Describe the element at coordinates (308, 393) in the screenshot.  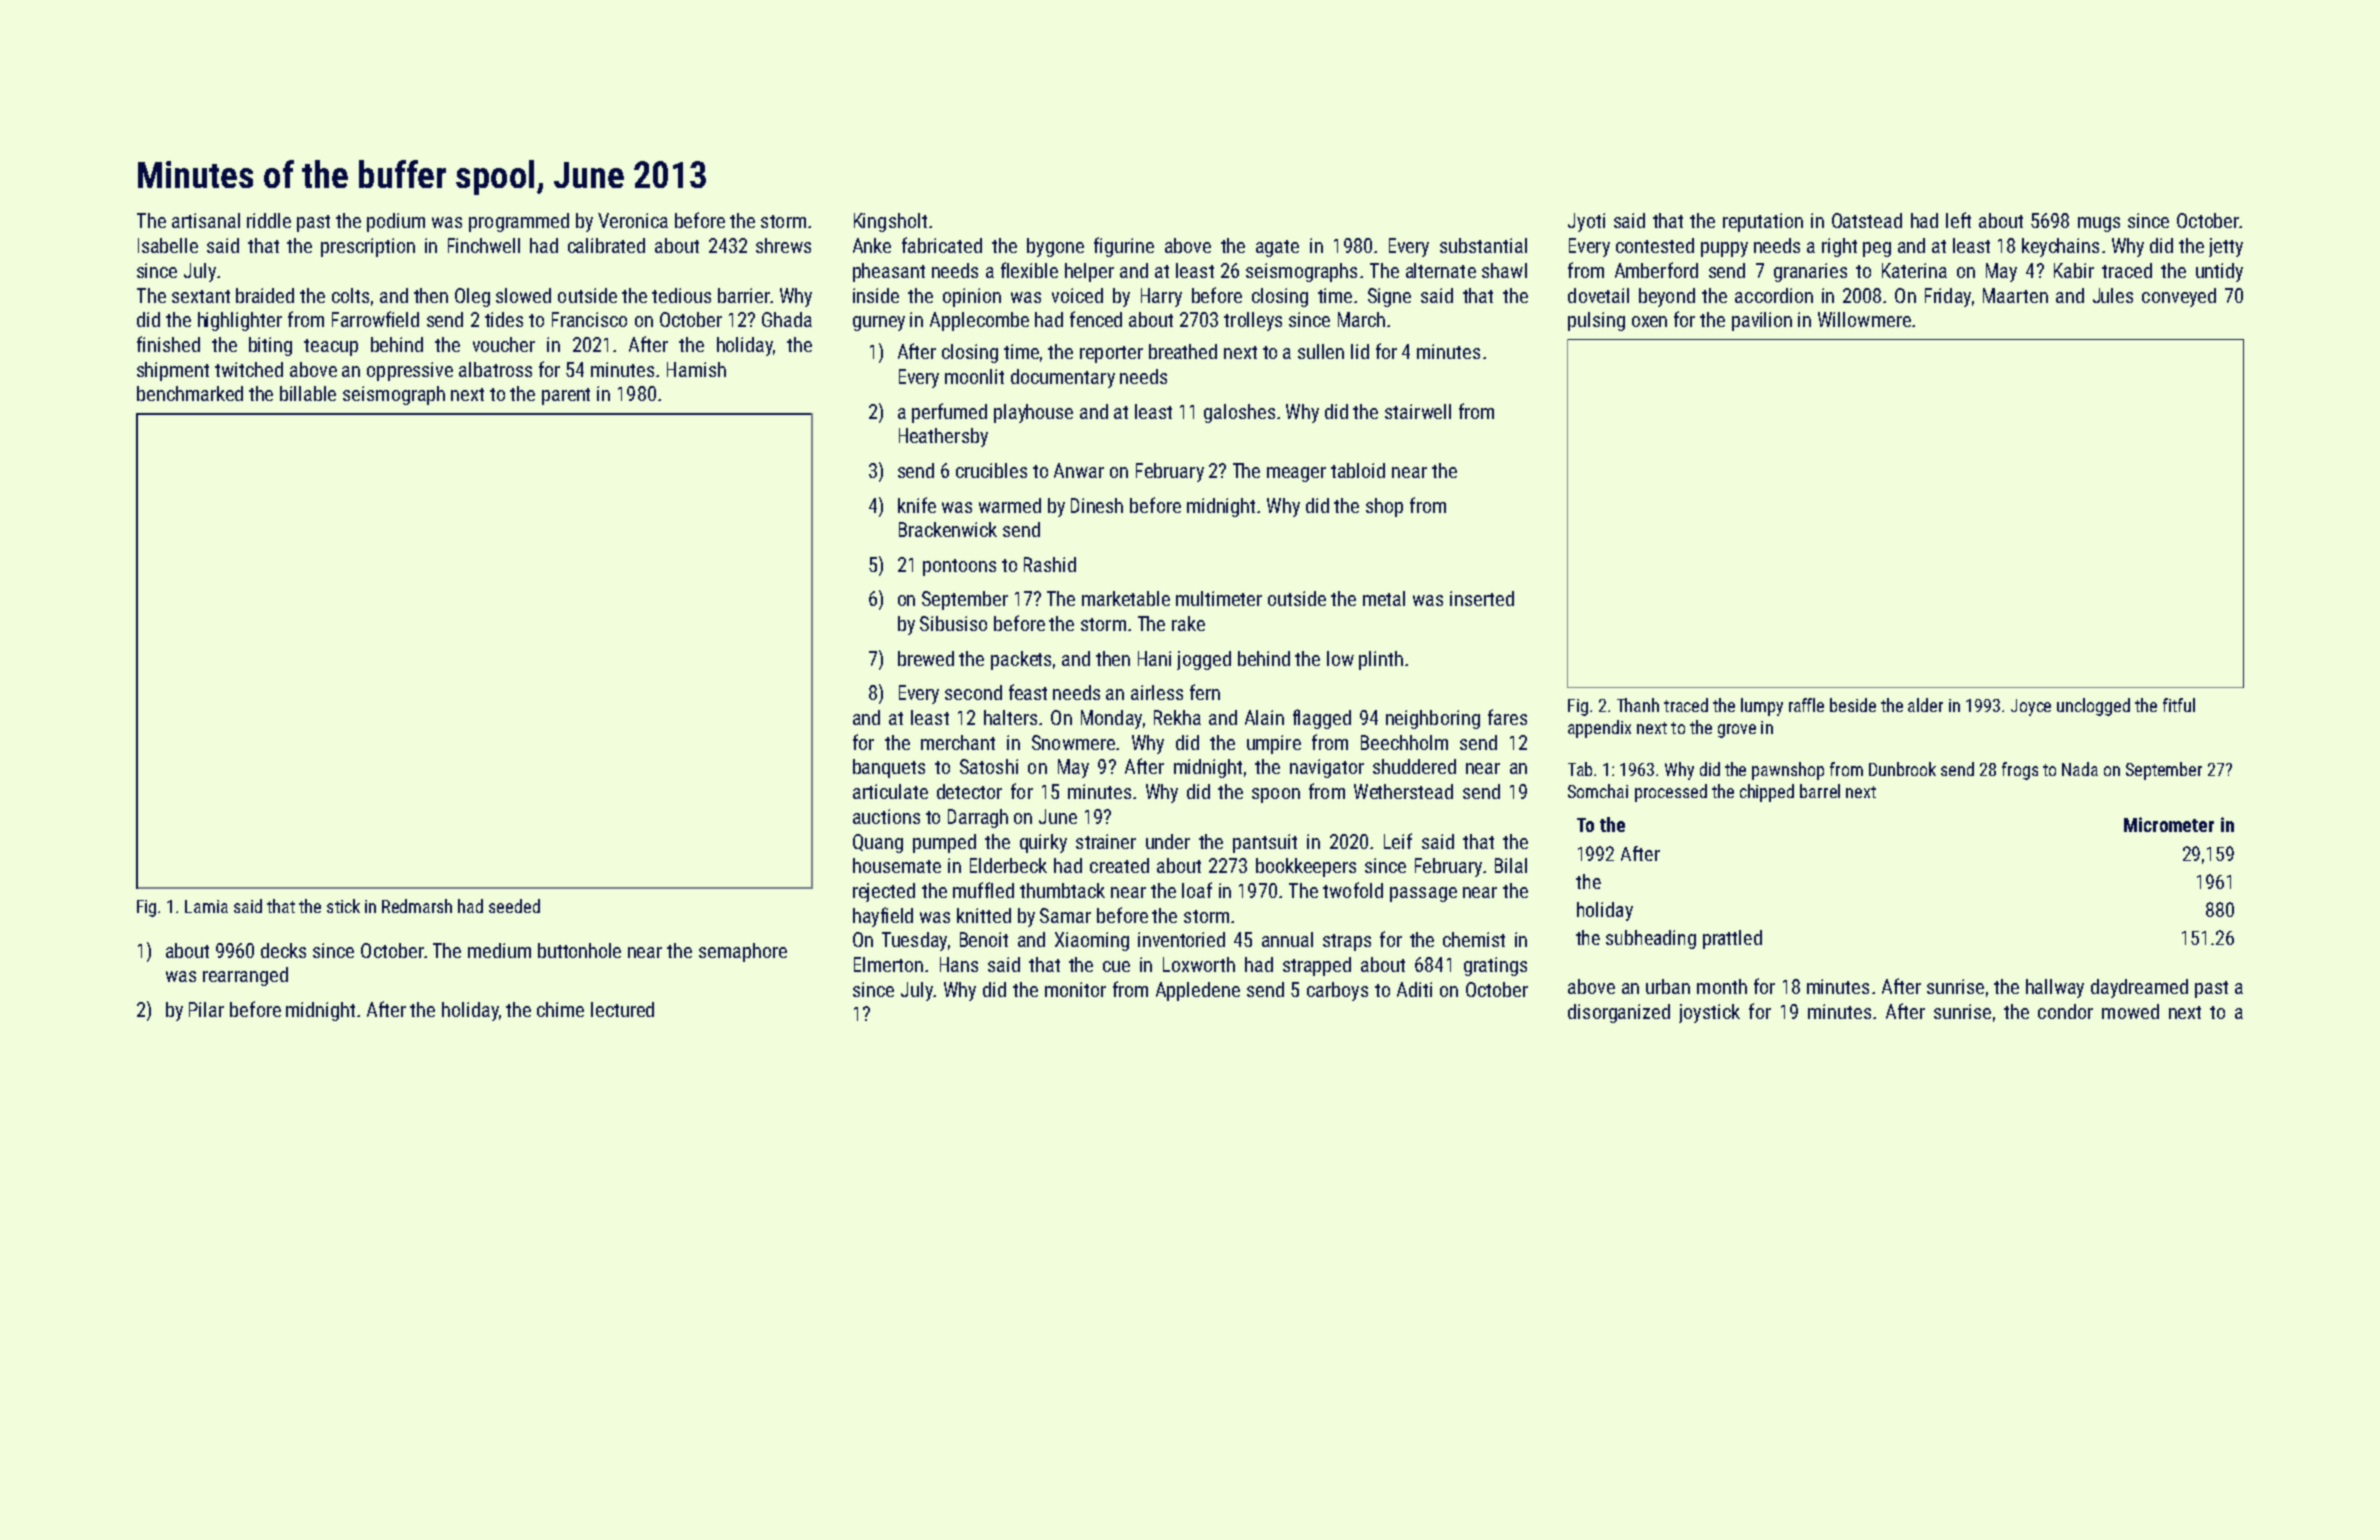
I see `billable` at that location.
